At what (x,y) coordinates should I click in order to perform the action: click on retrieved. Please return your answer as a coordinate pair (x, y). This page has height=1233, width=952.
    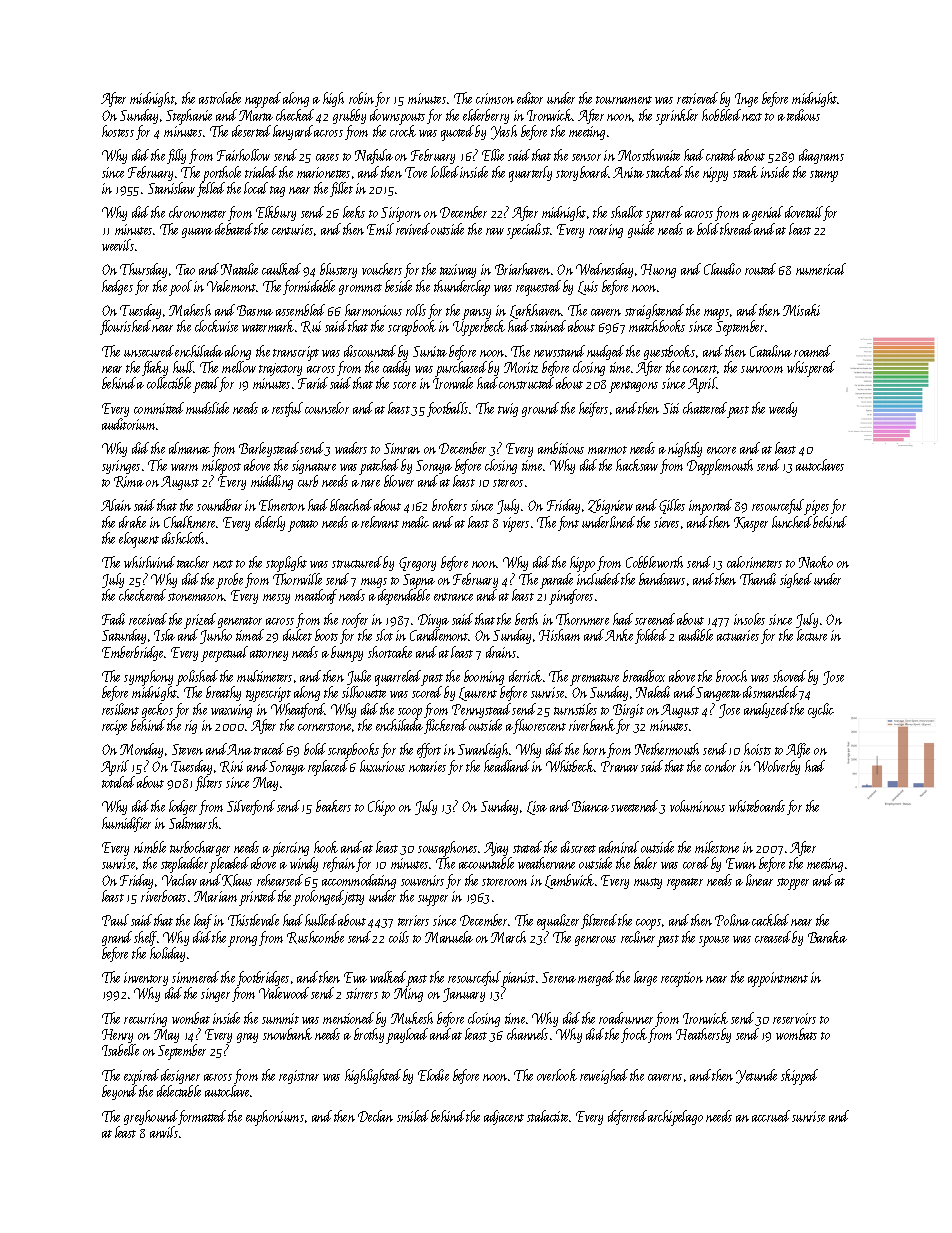
    Looking at the image, I should click on (697, 98).
